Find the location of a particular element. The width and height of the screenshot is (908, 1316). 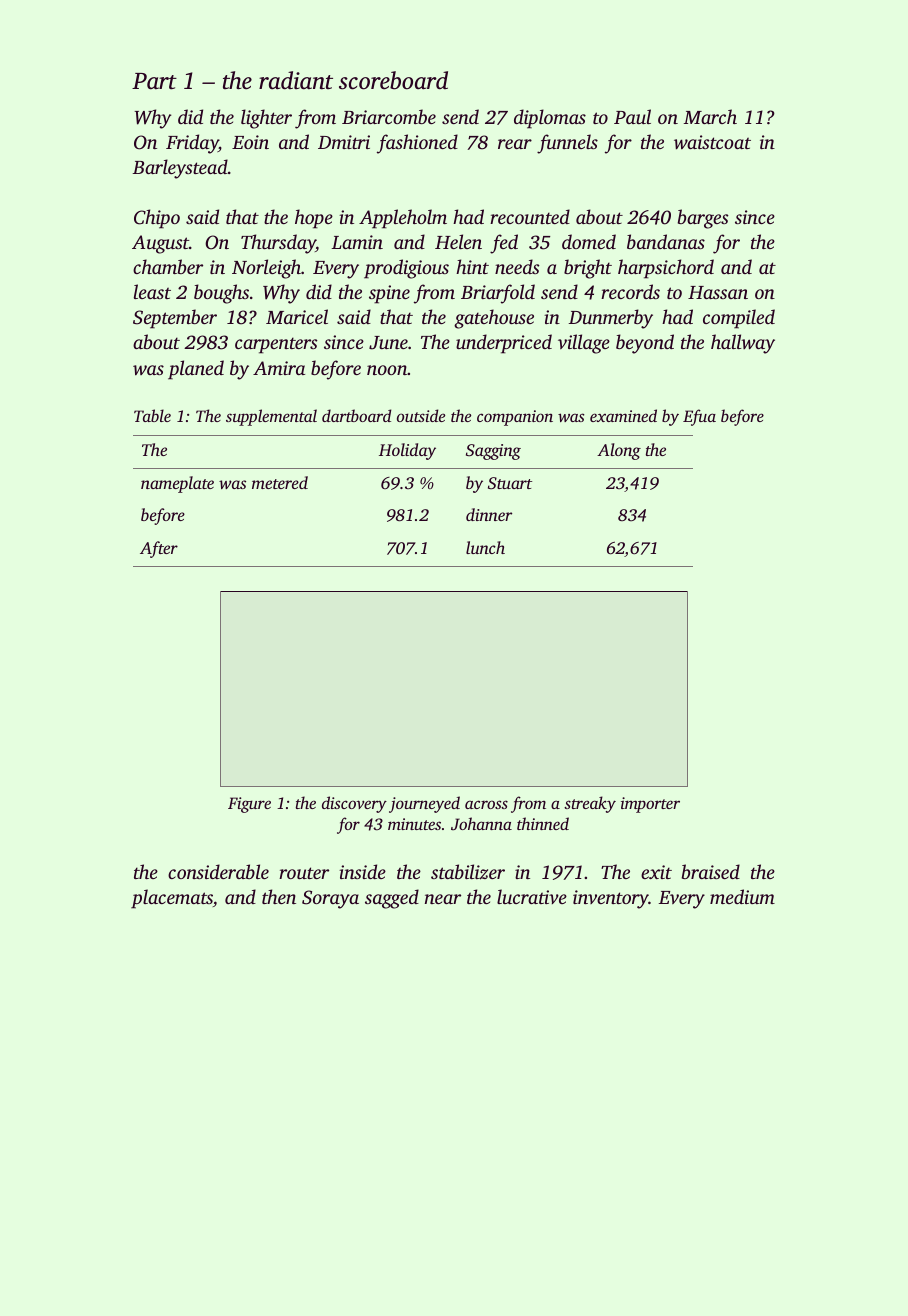

March is located at coordinates (710, 116).
